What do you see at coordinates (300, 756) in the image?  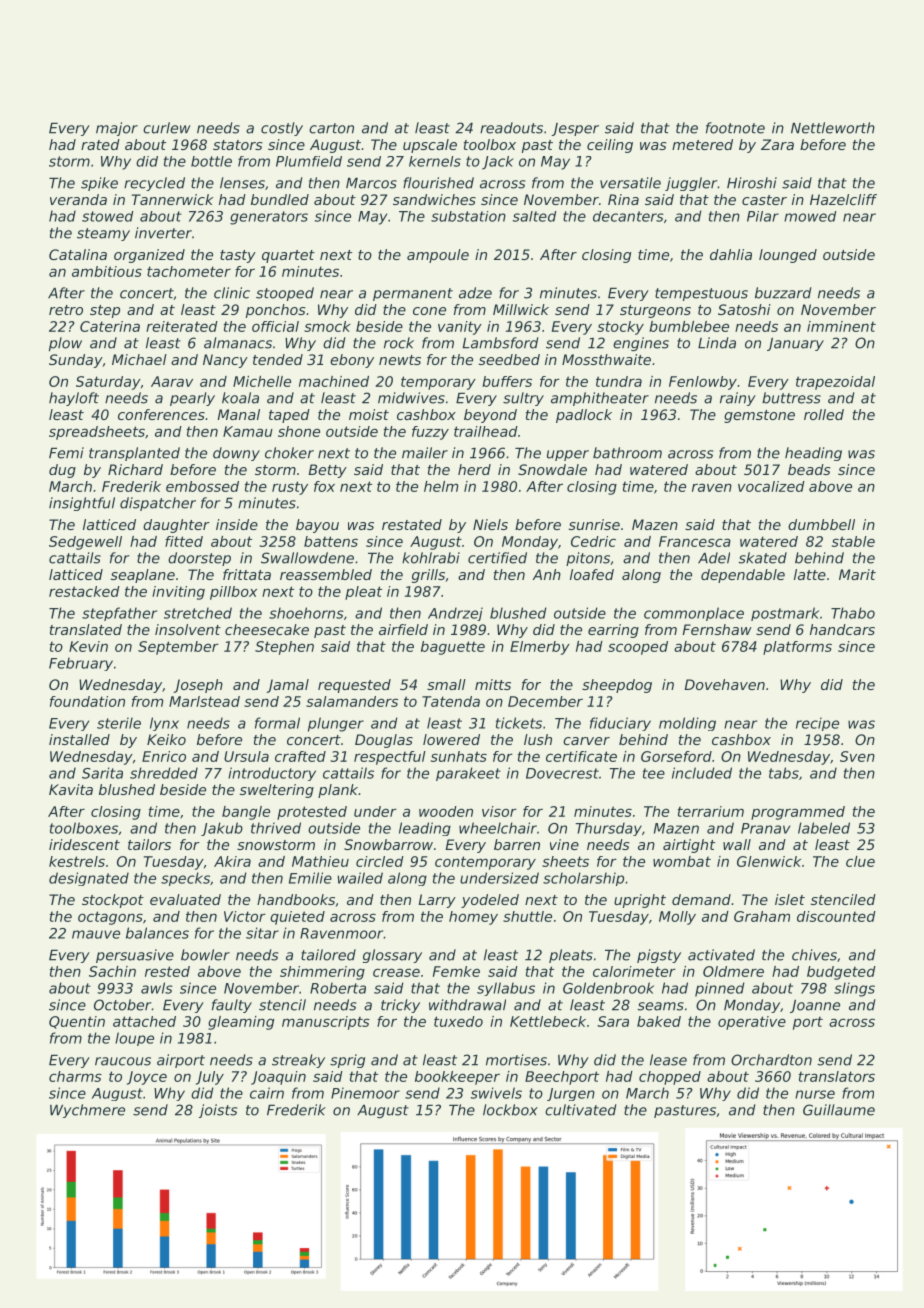 I see `crafted` at bounding box center [300, 756].
